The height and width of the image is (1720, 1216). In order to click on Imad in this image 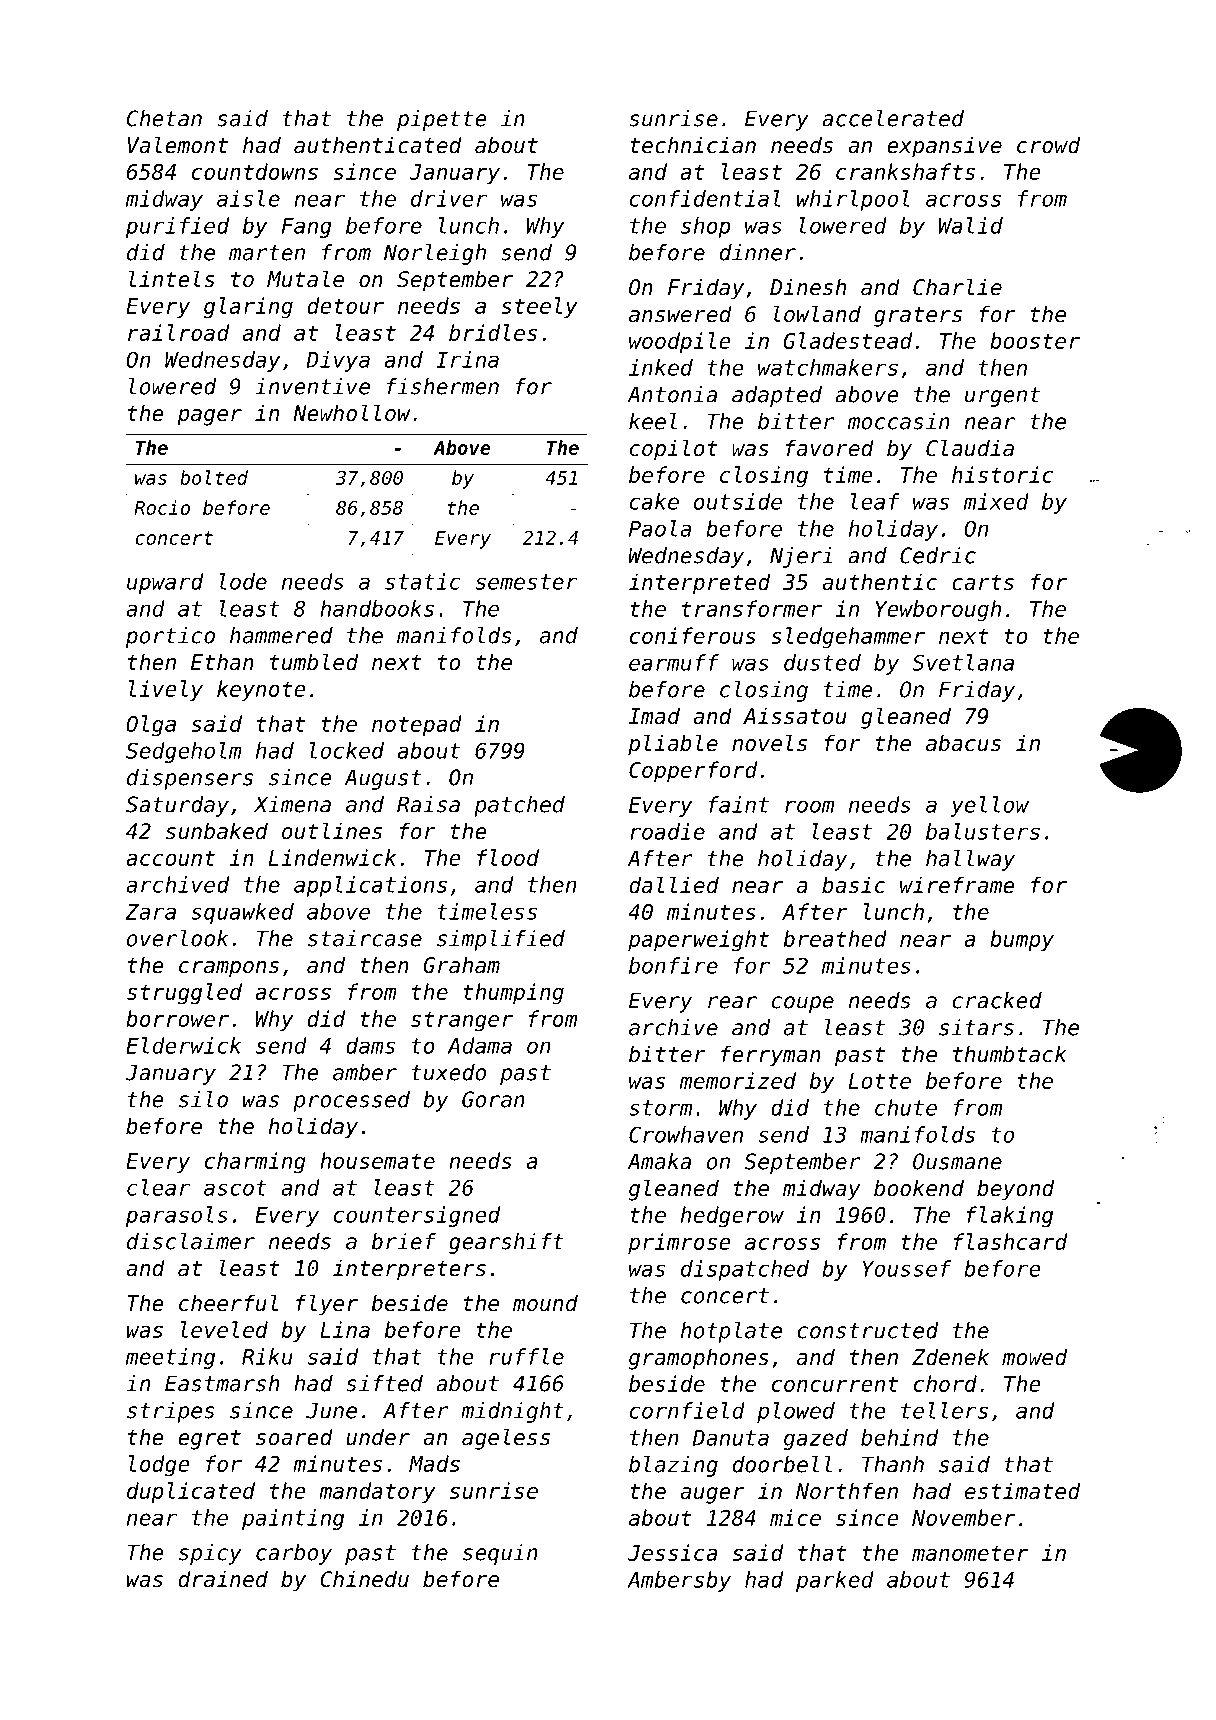, I will do `click(654, 716)`.
